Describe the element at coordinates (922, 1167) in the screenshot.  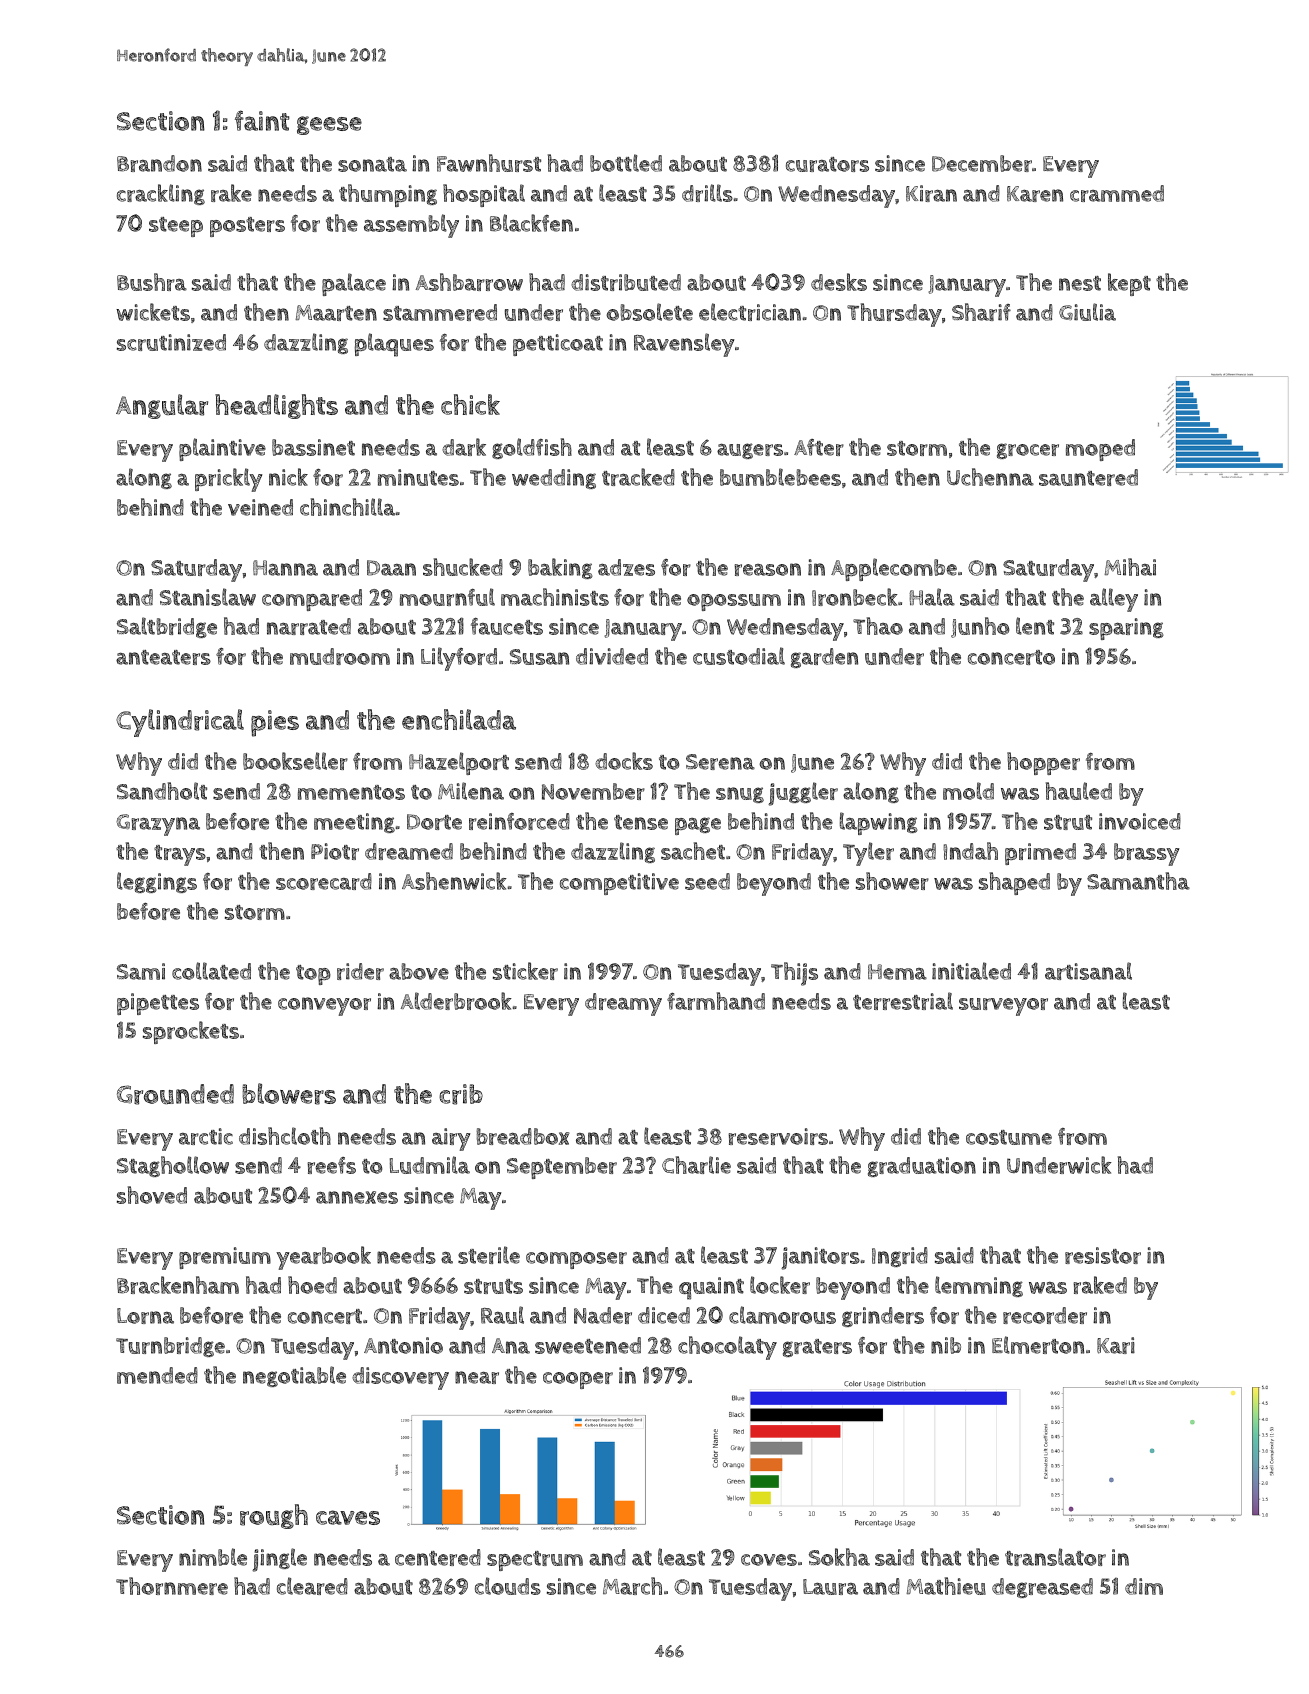
I see `graduation` at that location.
